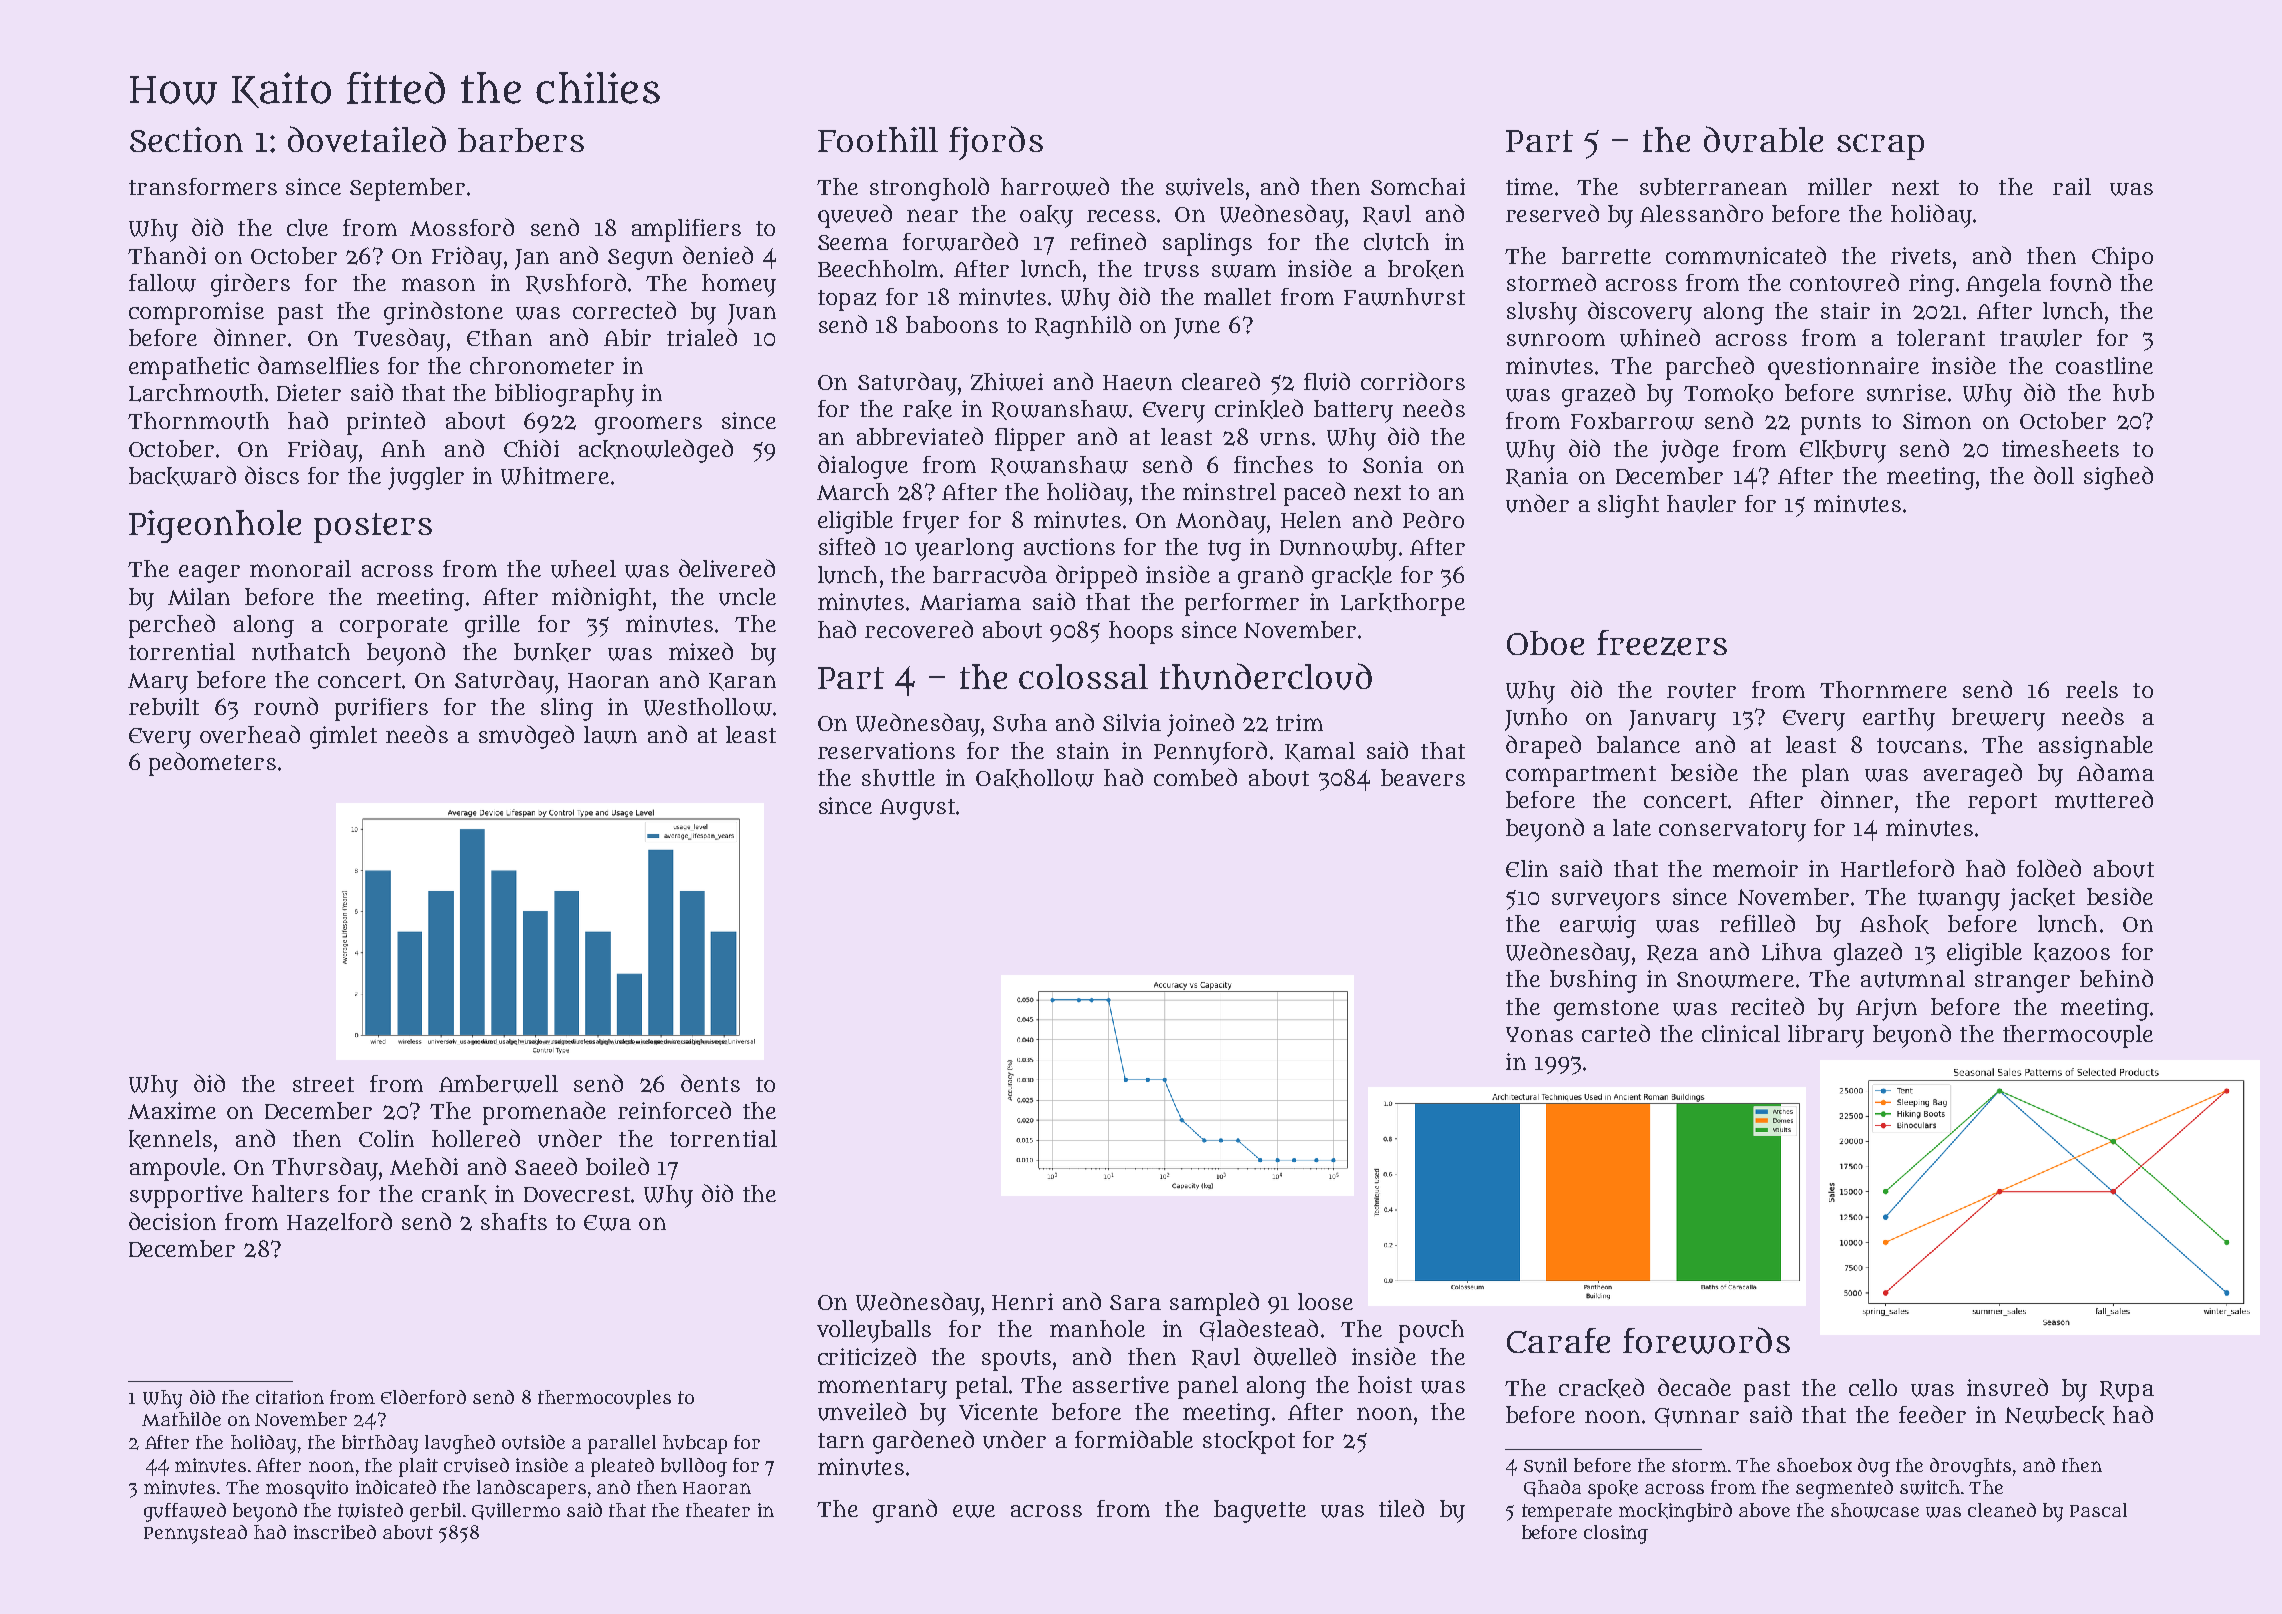 The height and width of the image is (1614, 2282). I want to click on fjords, so click(996, 143).
